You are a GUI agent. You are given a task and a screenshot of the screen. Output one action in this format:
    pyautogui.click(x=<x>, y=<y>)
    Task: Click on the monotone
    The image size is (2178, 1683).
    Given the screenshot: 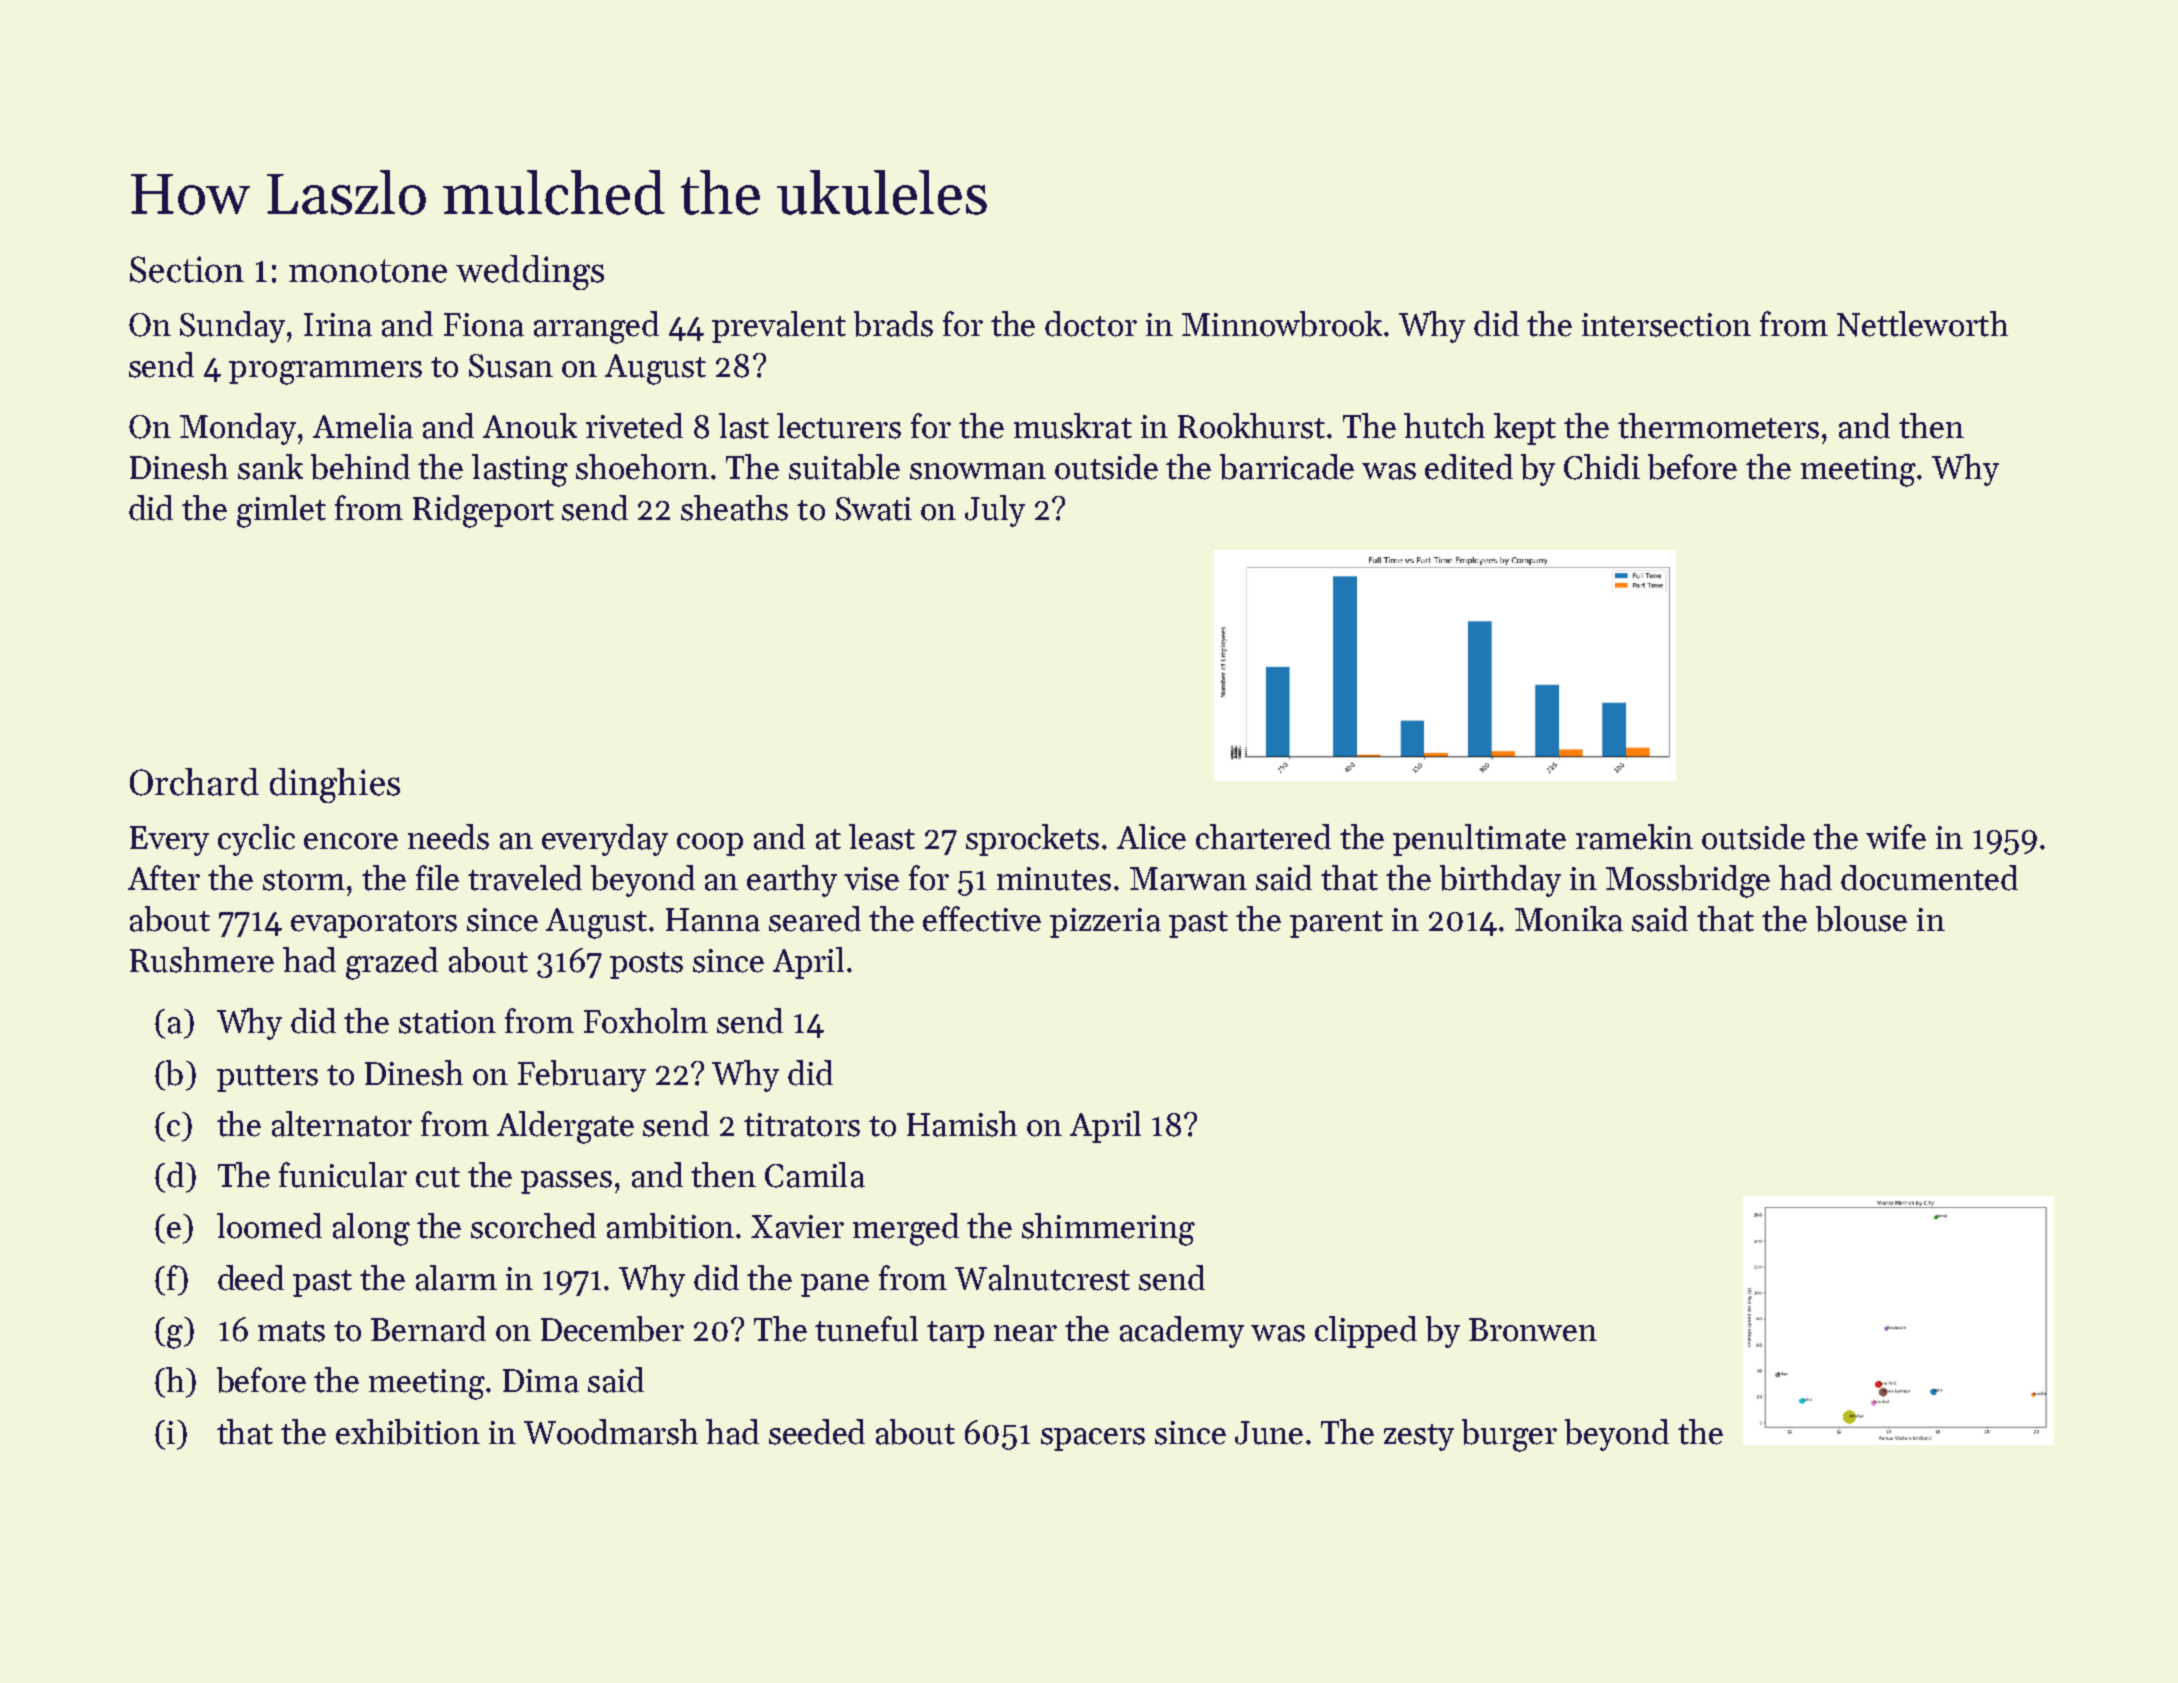 What is the action you would take?
    pyautogui.click(x=368, y=271)
